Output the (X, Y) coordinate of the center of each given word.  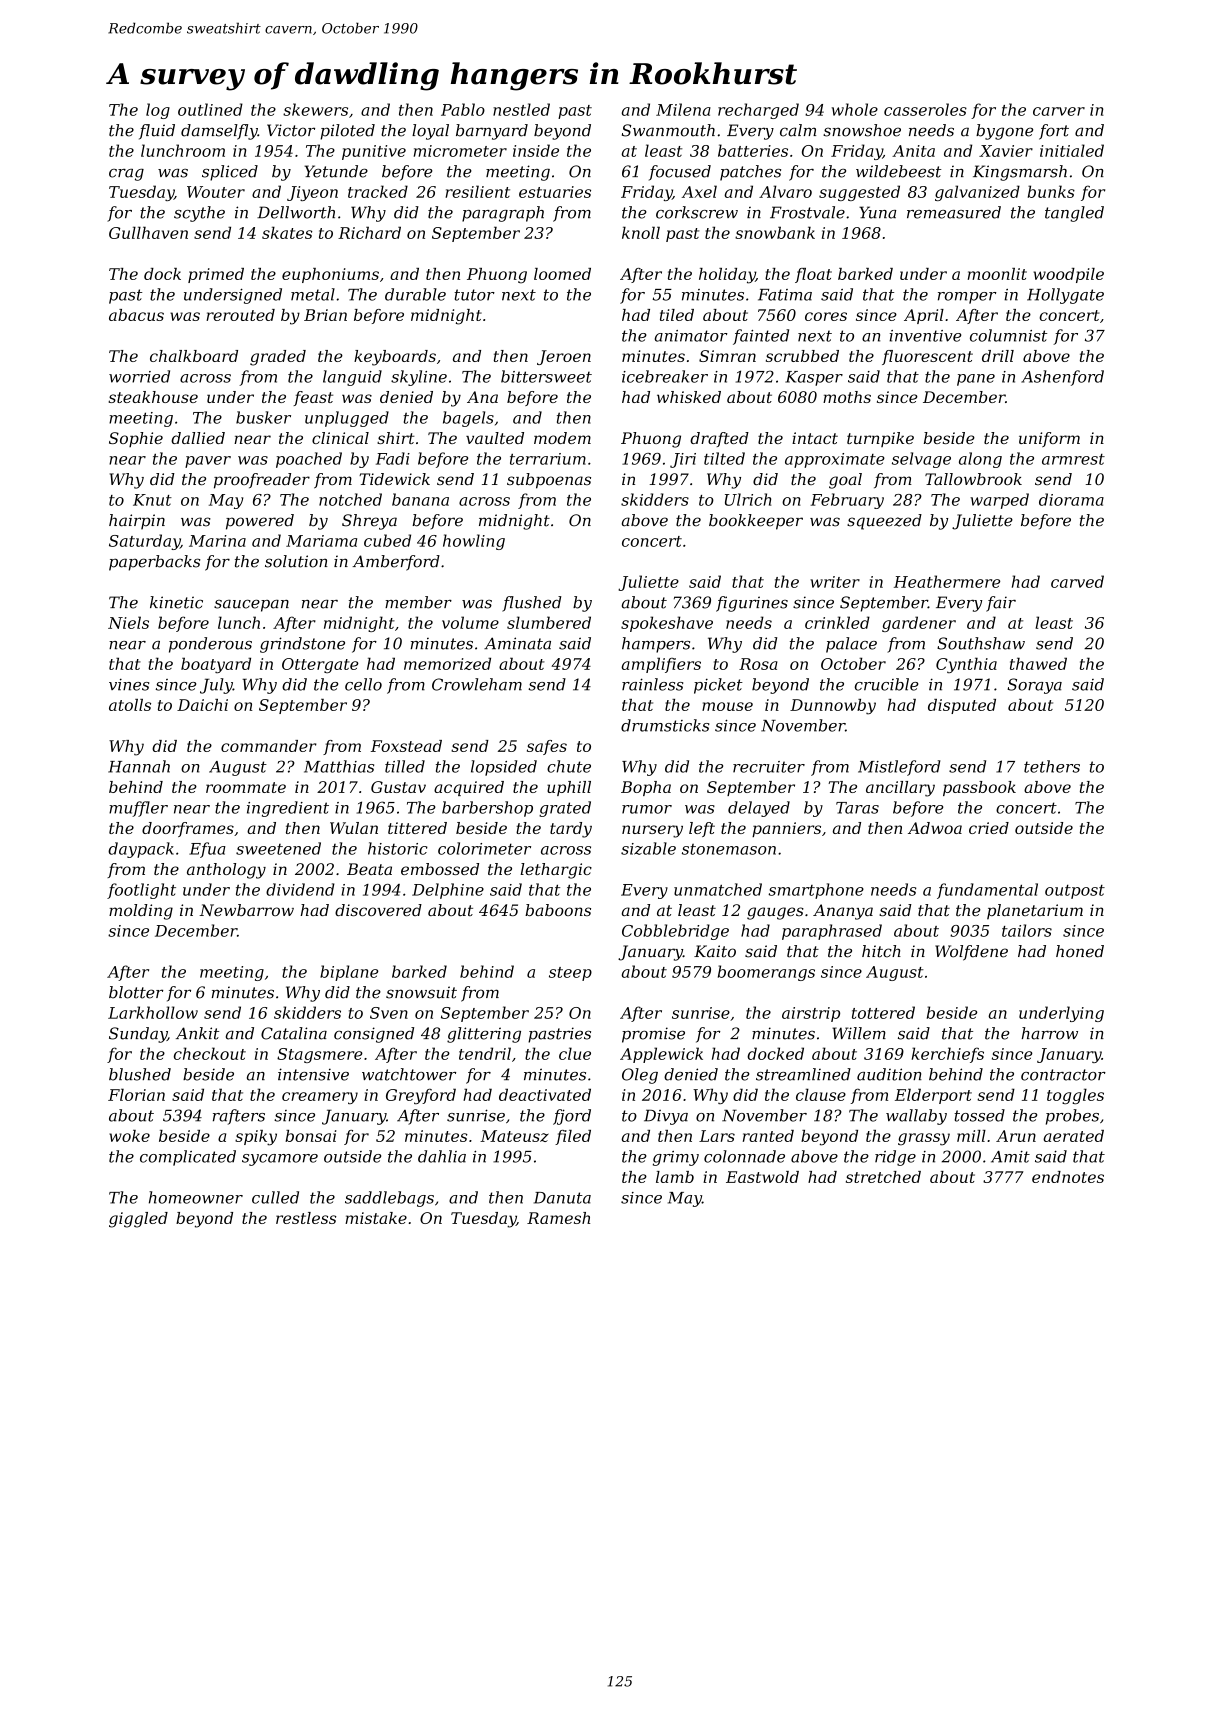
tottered (883, 1012)
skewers (315, 109)
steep (570, 974)
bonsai (311, 1136)
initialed (1072, 150)
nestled (521, 109)
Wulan (354, 828)
